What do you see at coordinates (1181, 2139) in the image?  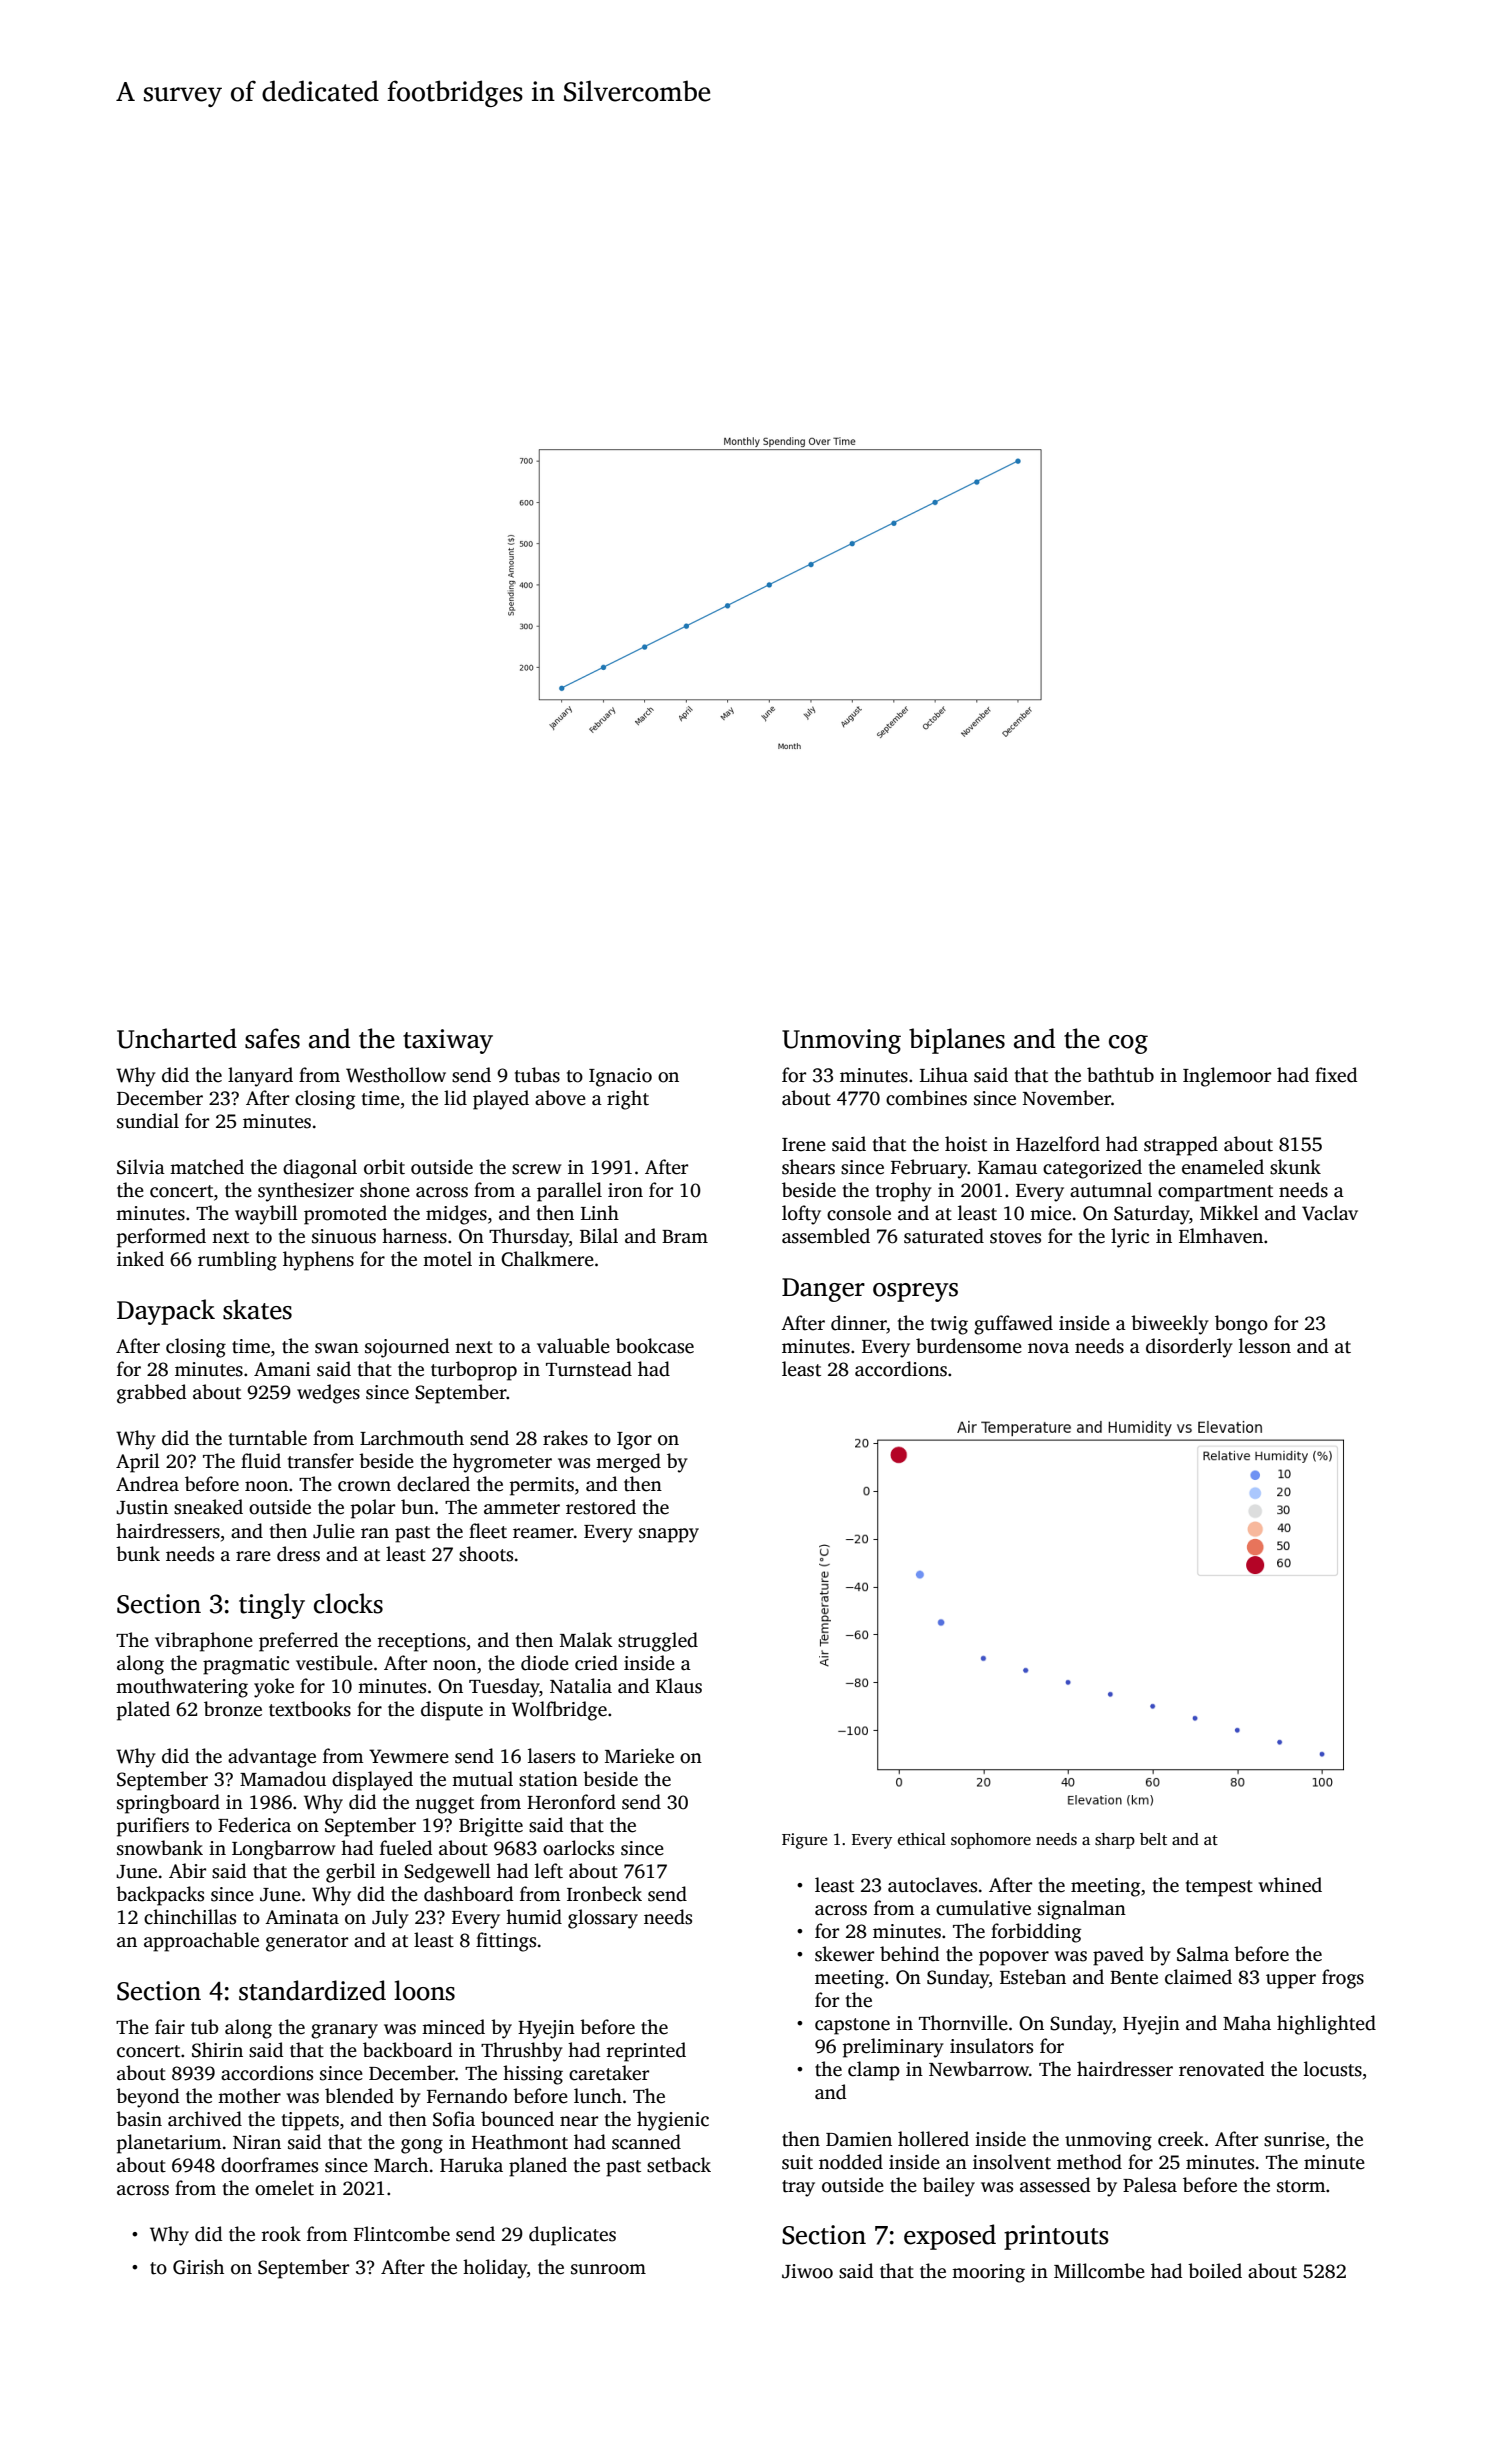 I see `creek` at bounding box center [1181, 2139].
